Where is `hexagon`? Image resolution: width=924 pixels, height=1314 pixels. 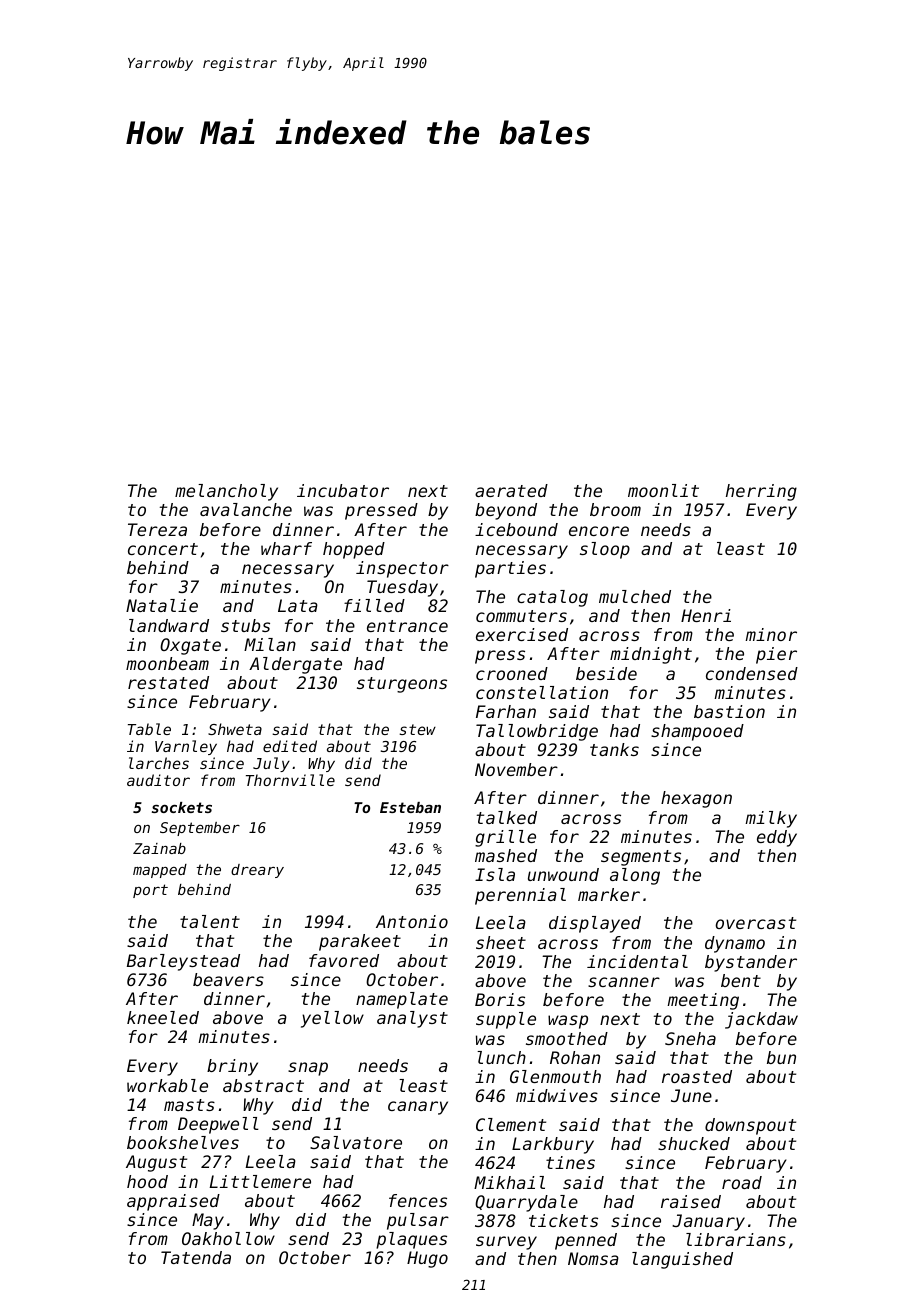
hexagon is located at coordinates (696, 799).
